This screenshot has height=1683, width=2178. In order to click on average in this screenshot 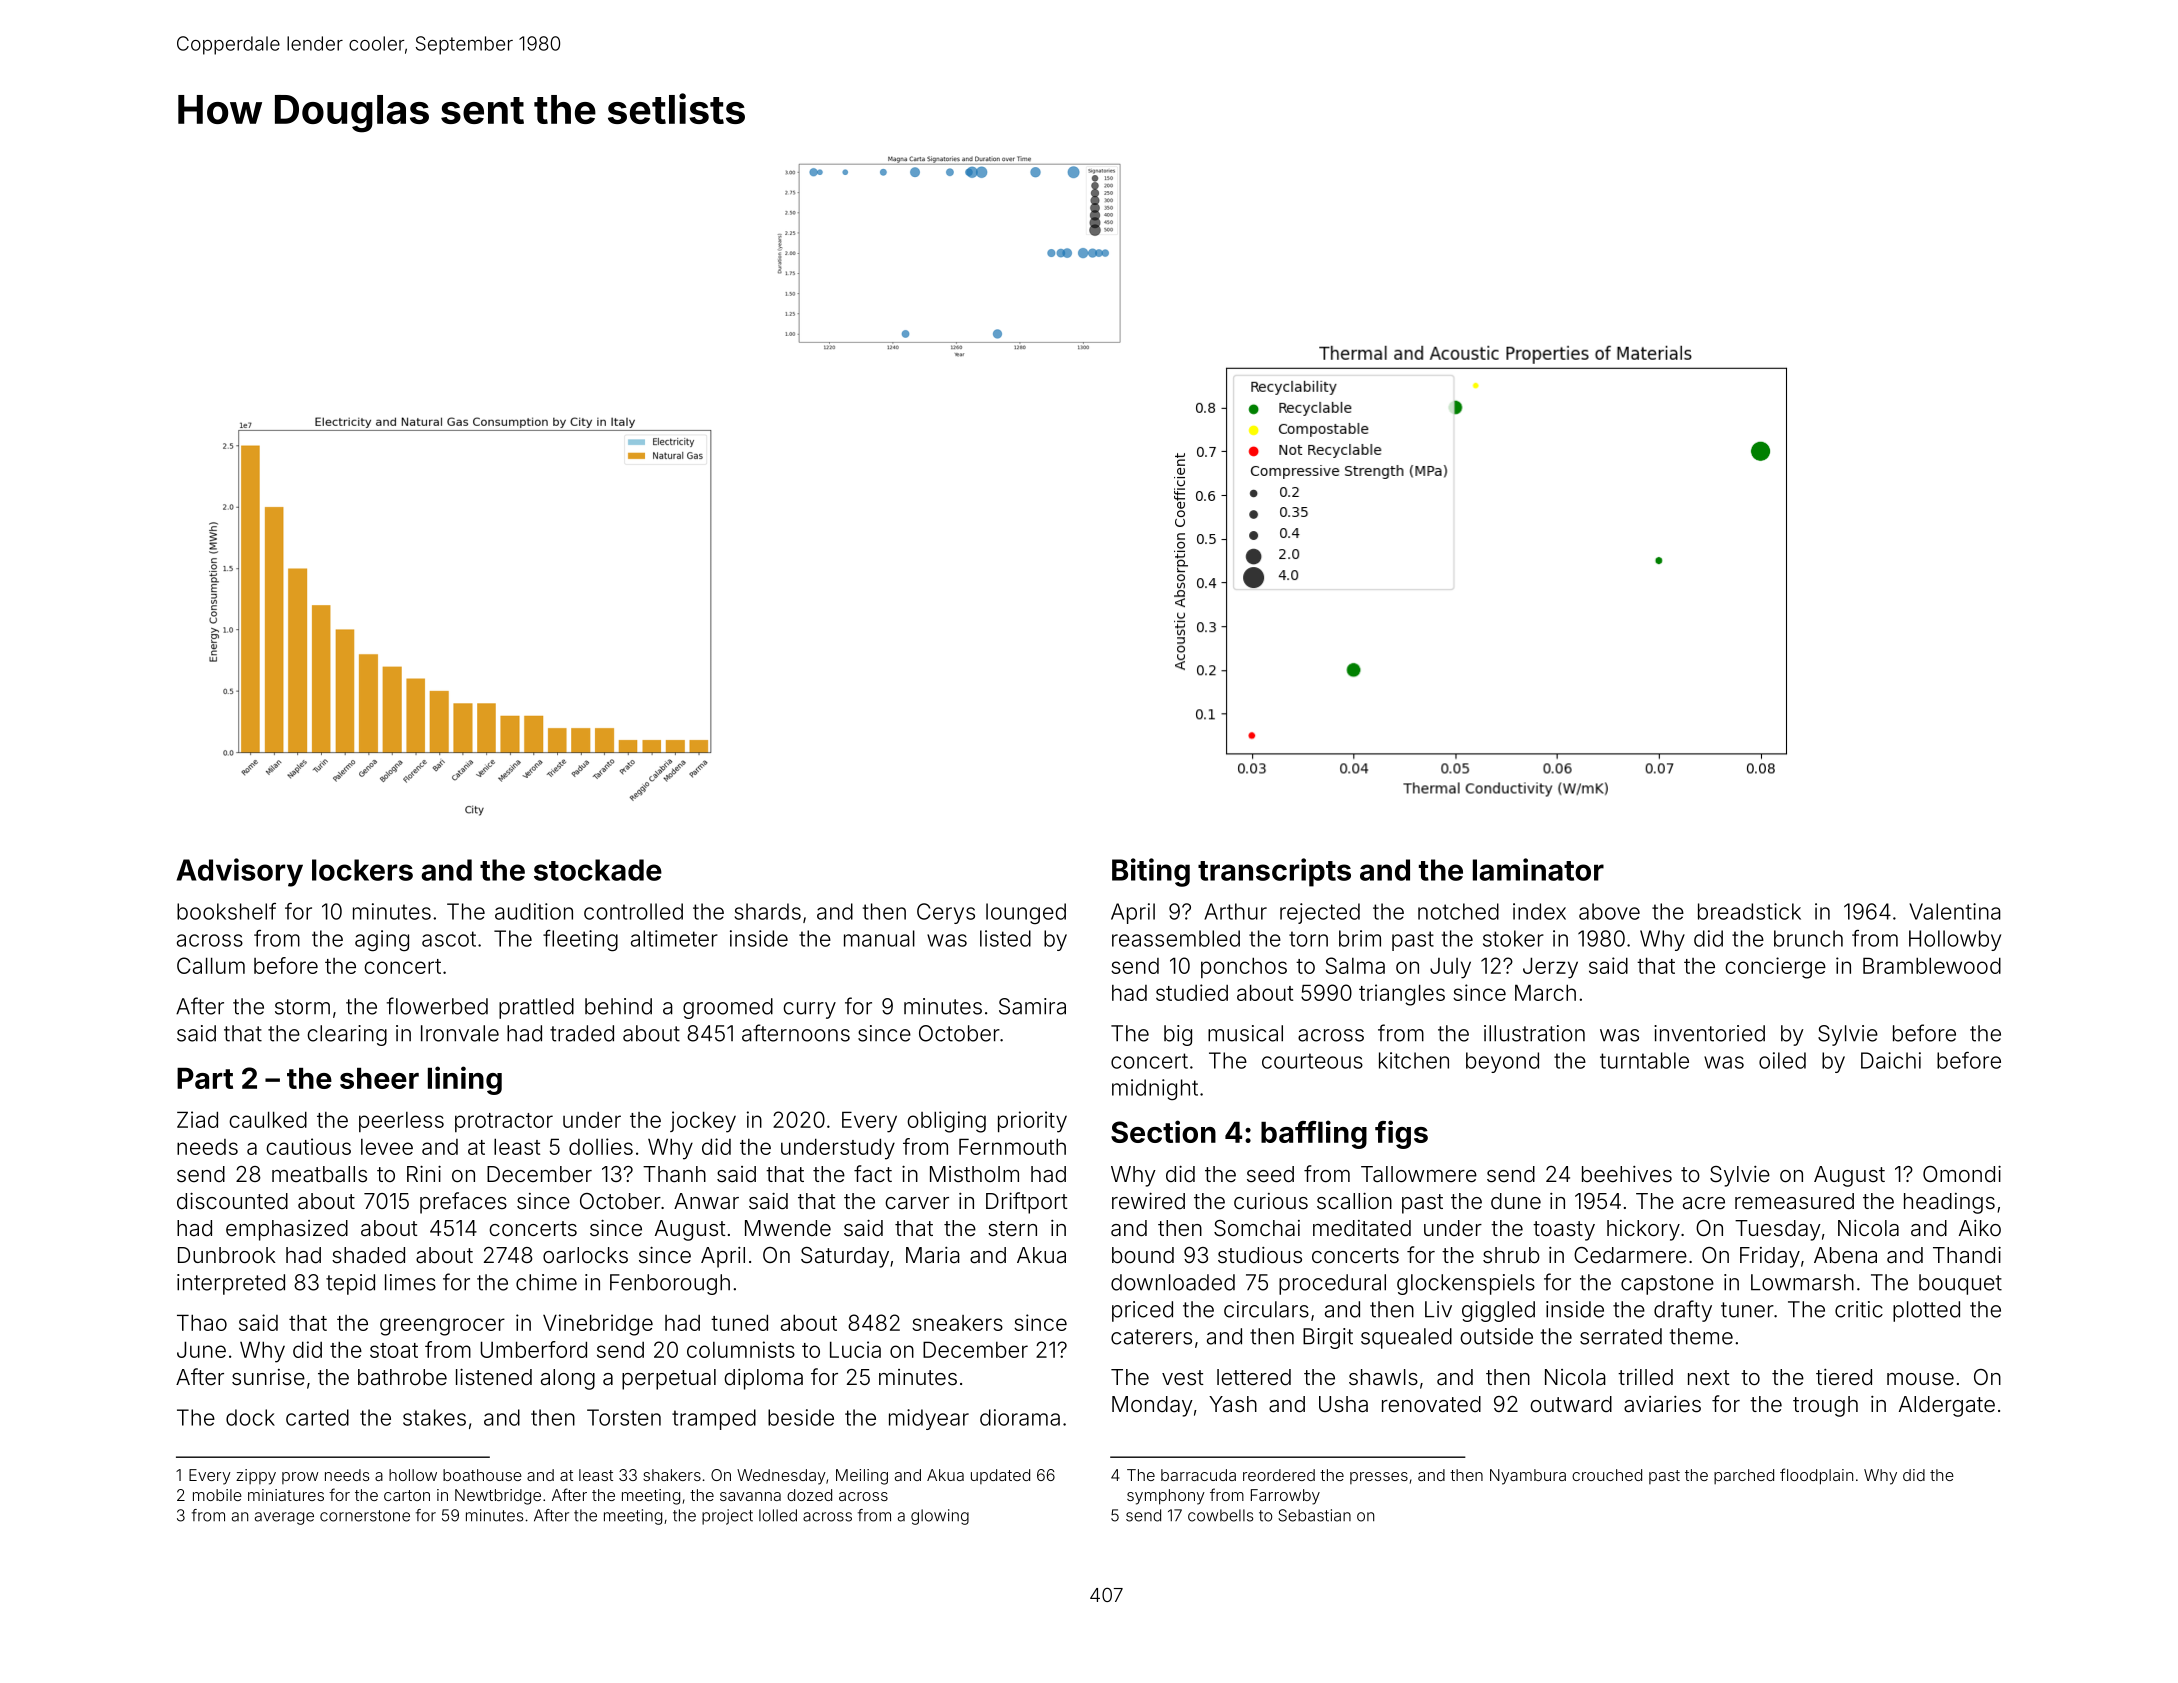, I will do `click(284, 1518)`.
